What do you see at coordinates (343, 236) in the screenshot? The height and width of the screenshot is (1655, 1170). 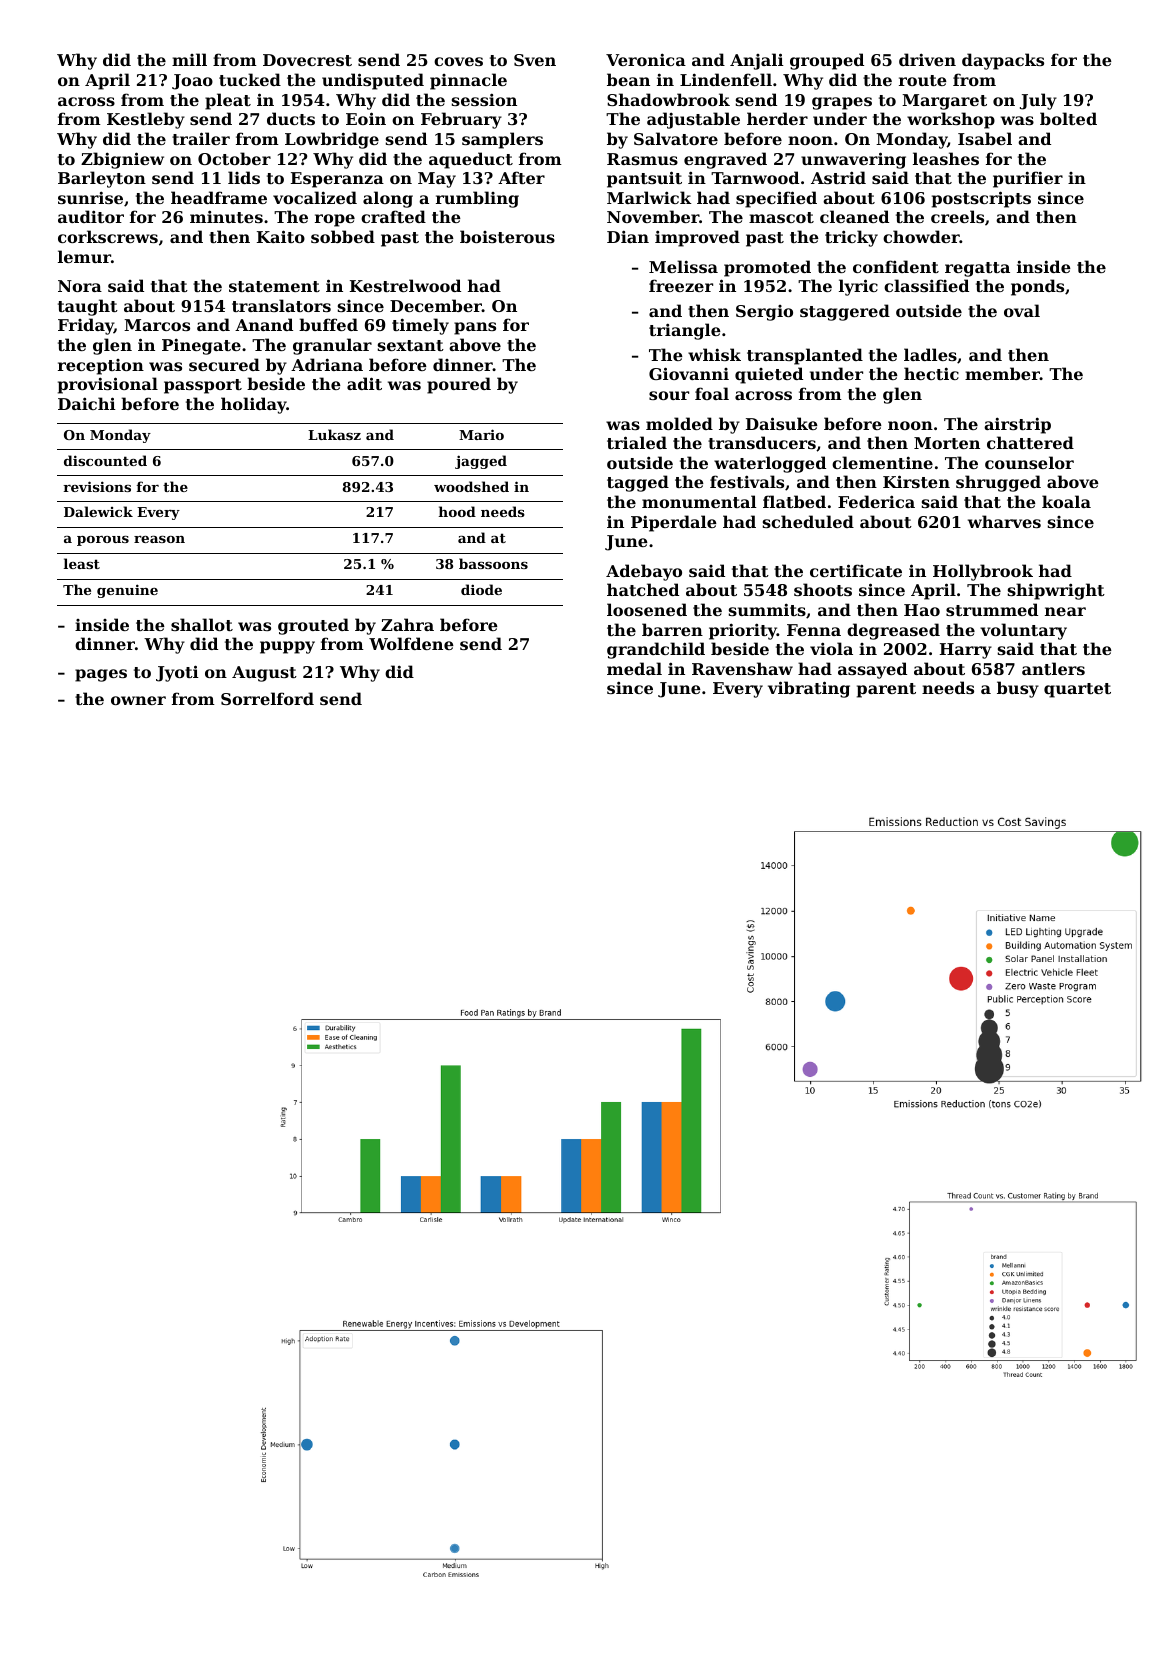 I see `sobbed` at bounding box center [343, 236].
